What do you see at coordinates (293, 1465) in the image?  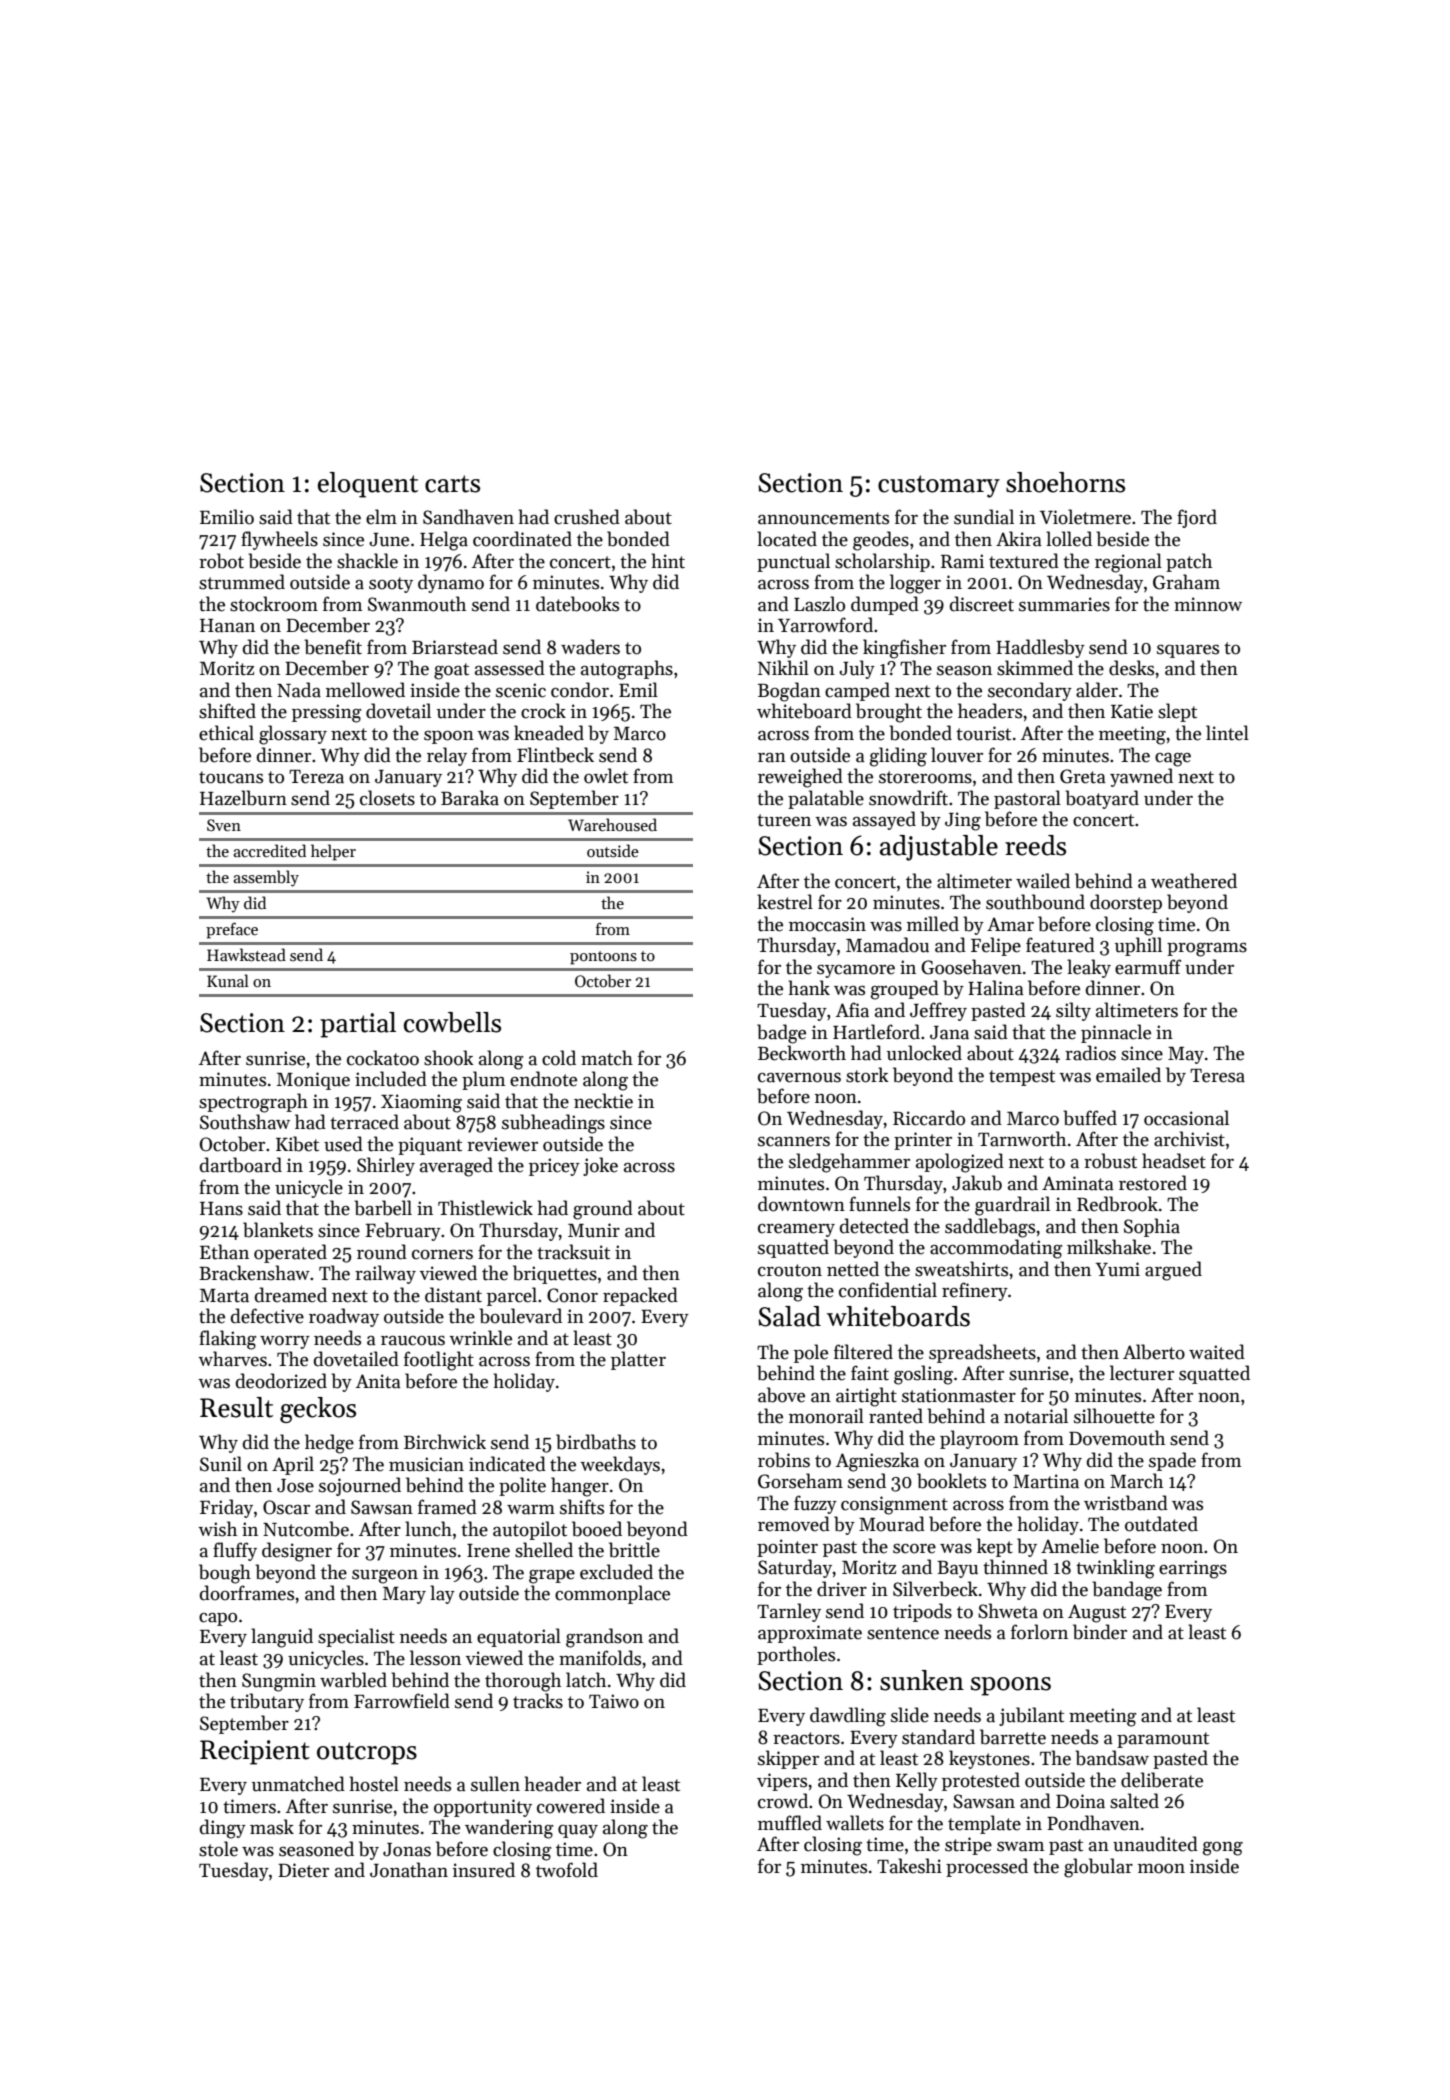 I see `April` at bounding box center [293, 1465].
